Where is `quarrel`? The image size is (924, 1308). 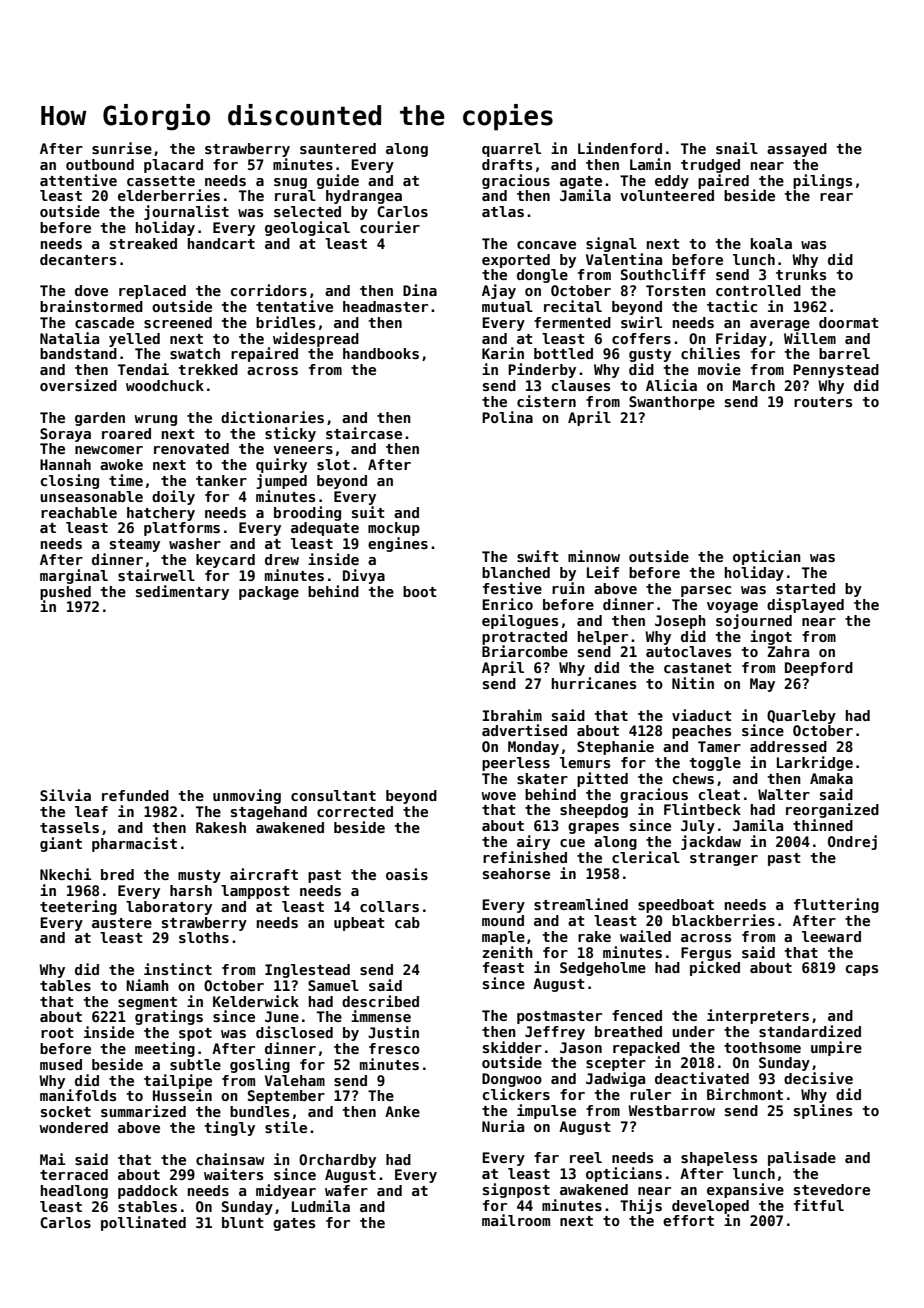
quarrel is located at coordinates (511, 150).
